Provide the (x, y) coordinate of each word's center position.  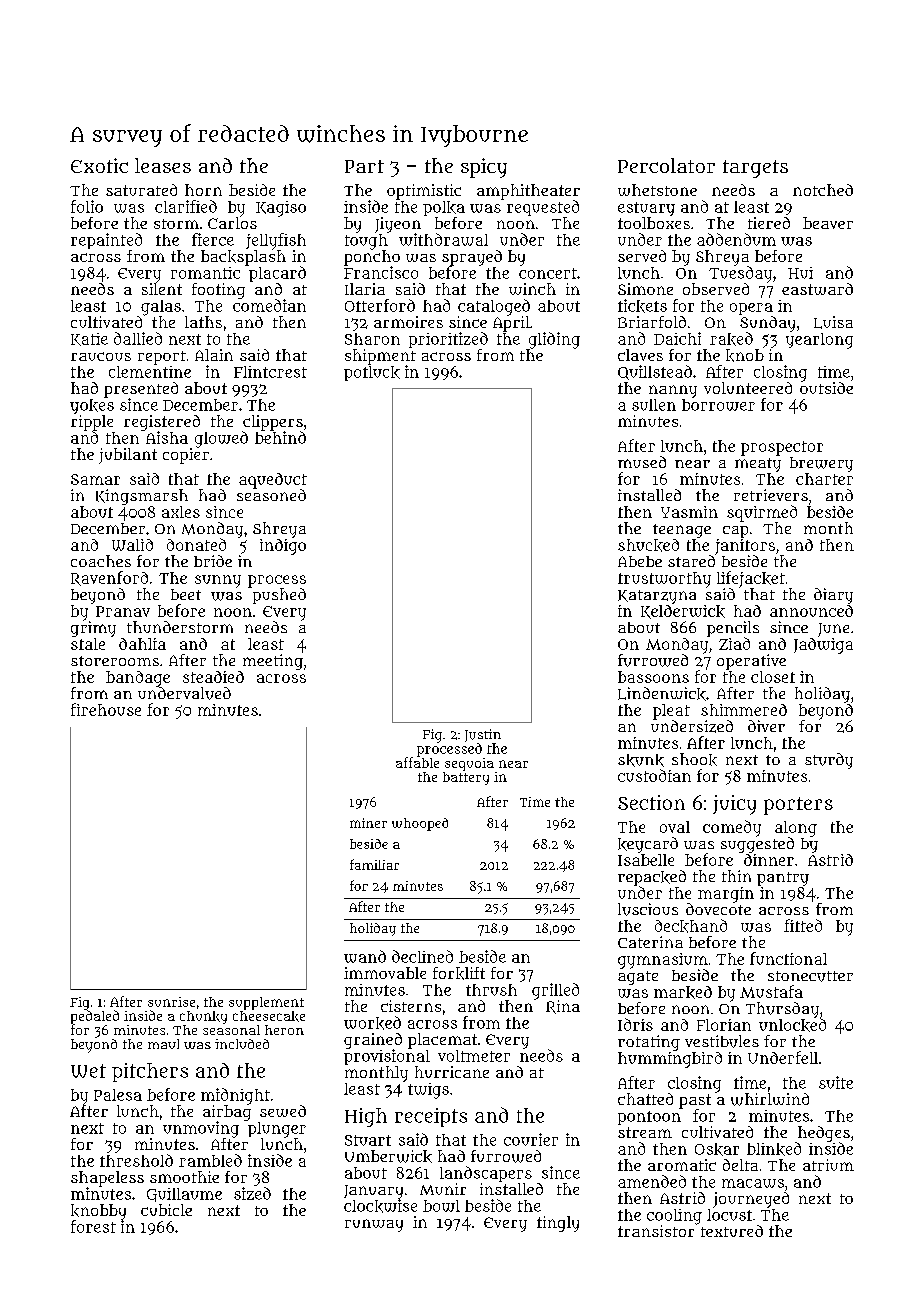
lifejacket (751, 579)
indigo (283, 547)
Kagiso (281, 209)
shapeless (107, 1179)
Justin (483, 735)
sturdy (829, 761)
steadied (213, 677)
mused (642, 462)
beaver (828, 223)
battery (466, 778)
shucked (648, 545)
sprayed (472, 258)
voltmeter (474, 1056)
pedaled (95, 1017)
